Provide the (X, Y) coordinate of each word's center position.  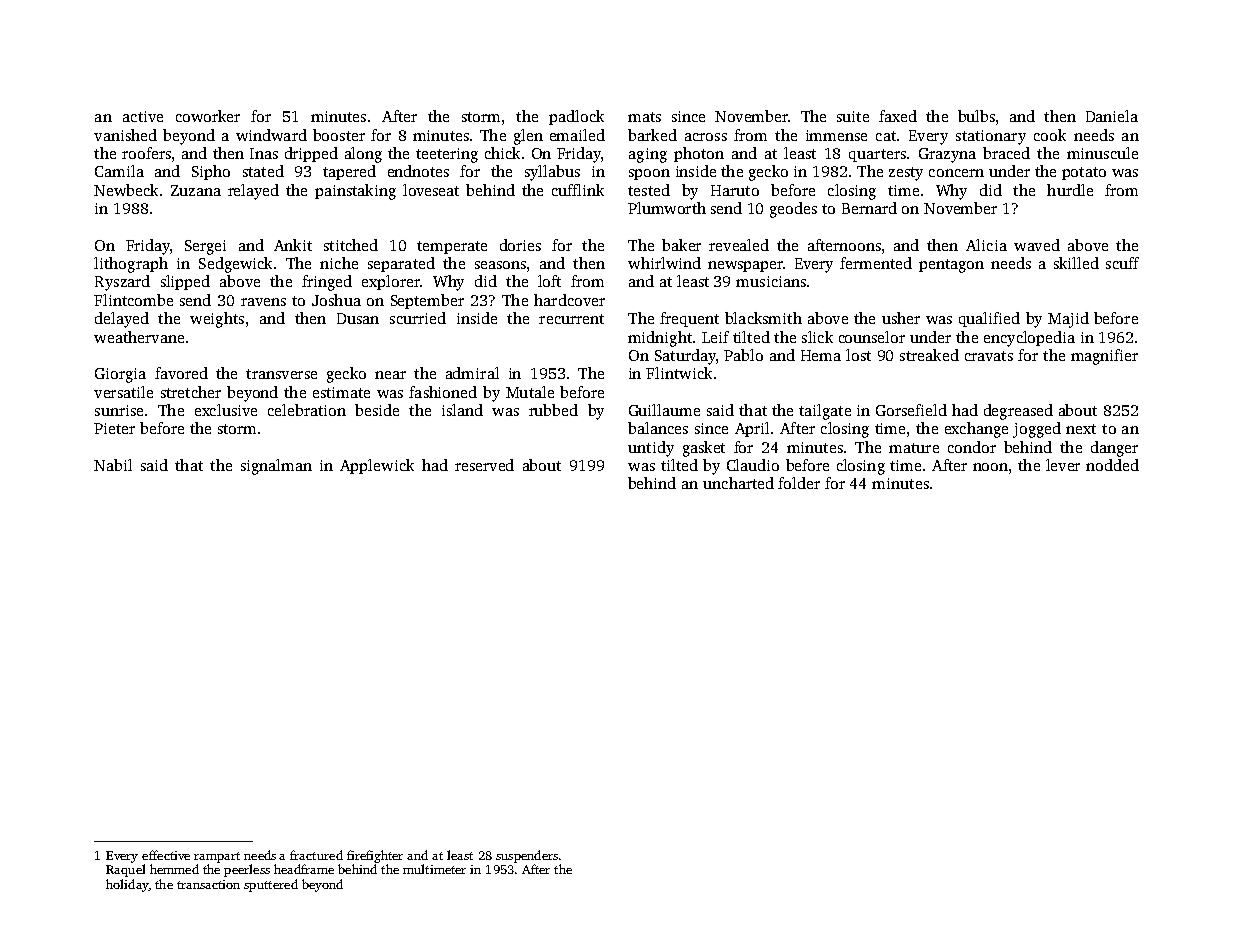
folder (799, 483)
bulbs (976, 116)
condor (972, 447)
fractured (316, 855)
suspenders (527, 856)
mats (644, 117)
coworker (208, 116)
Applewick (377, 466)
